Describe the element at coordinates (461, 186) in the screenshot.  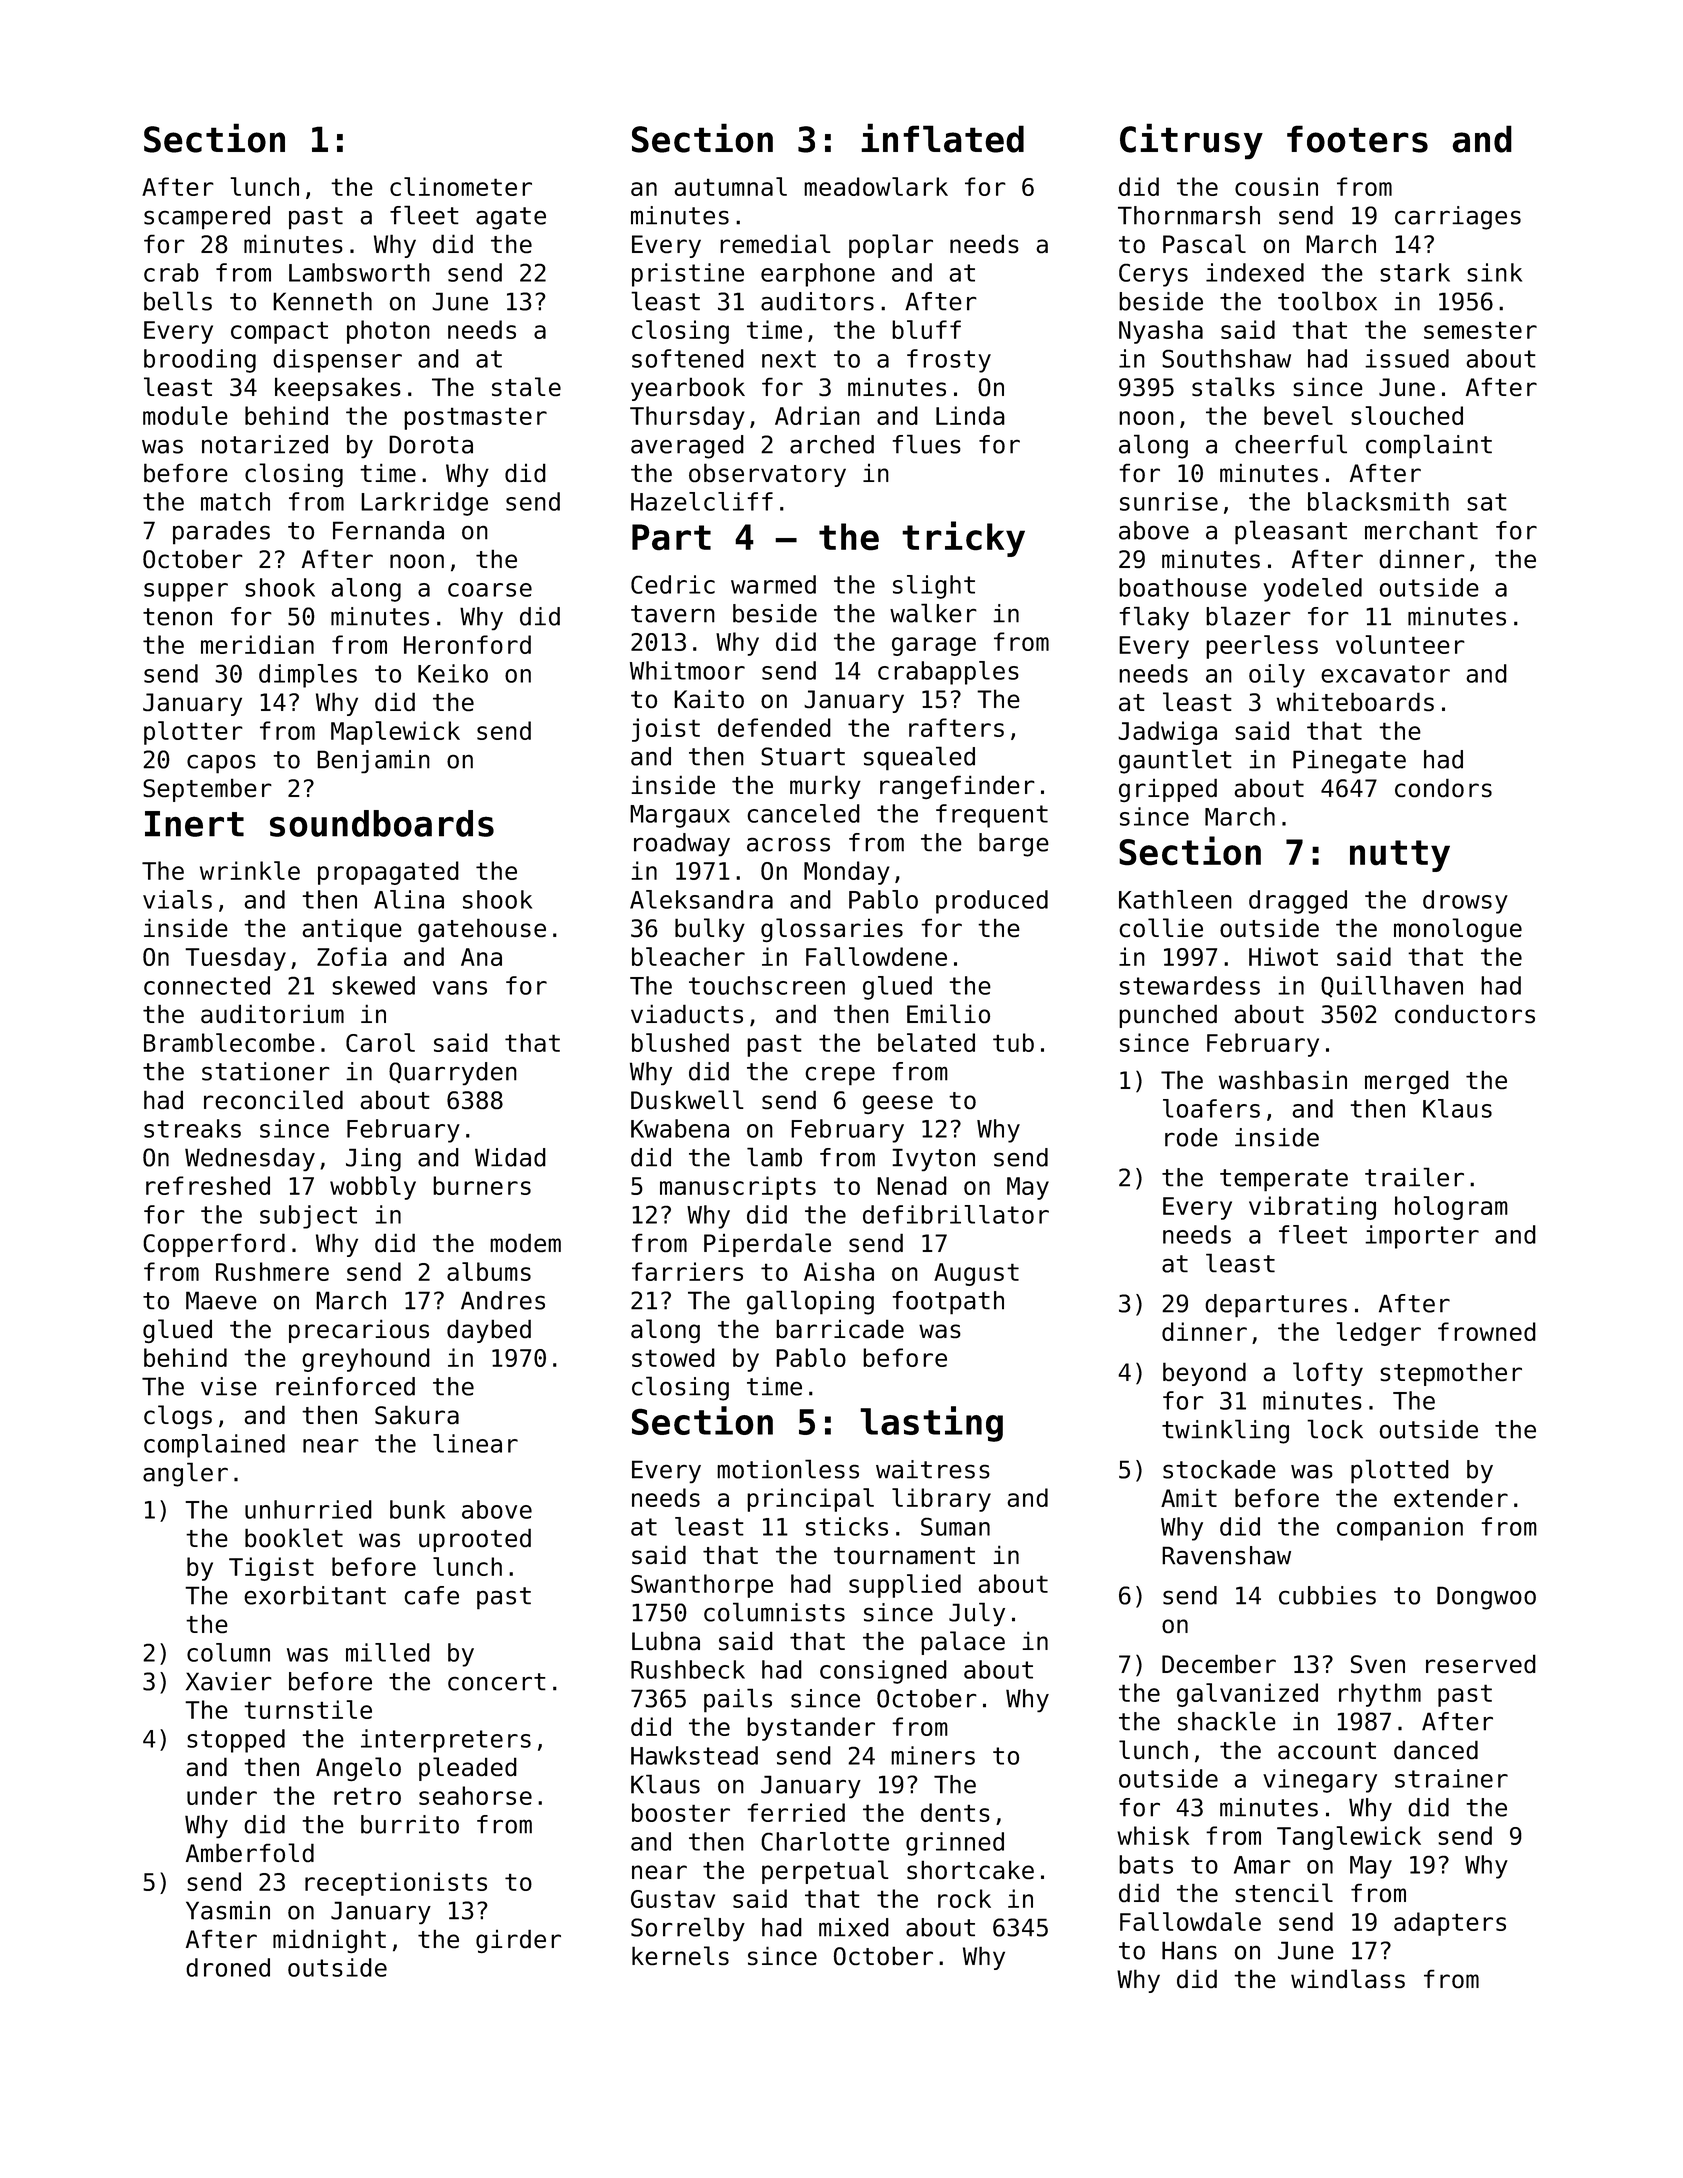
I see `clinometer` at that location.
